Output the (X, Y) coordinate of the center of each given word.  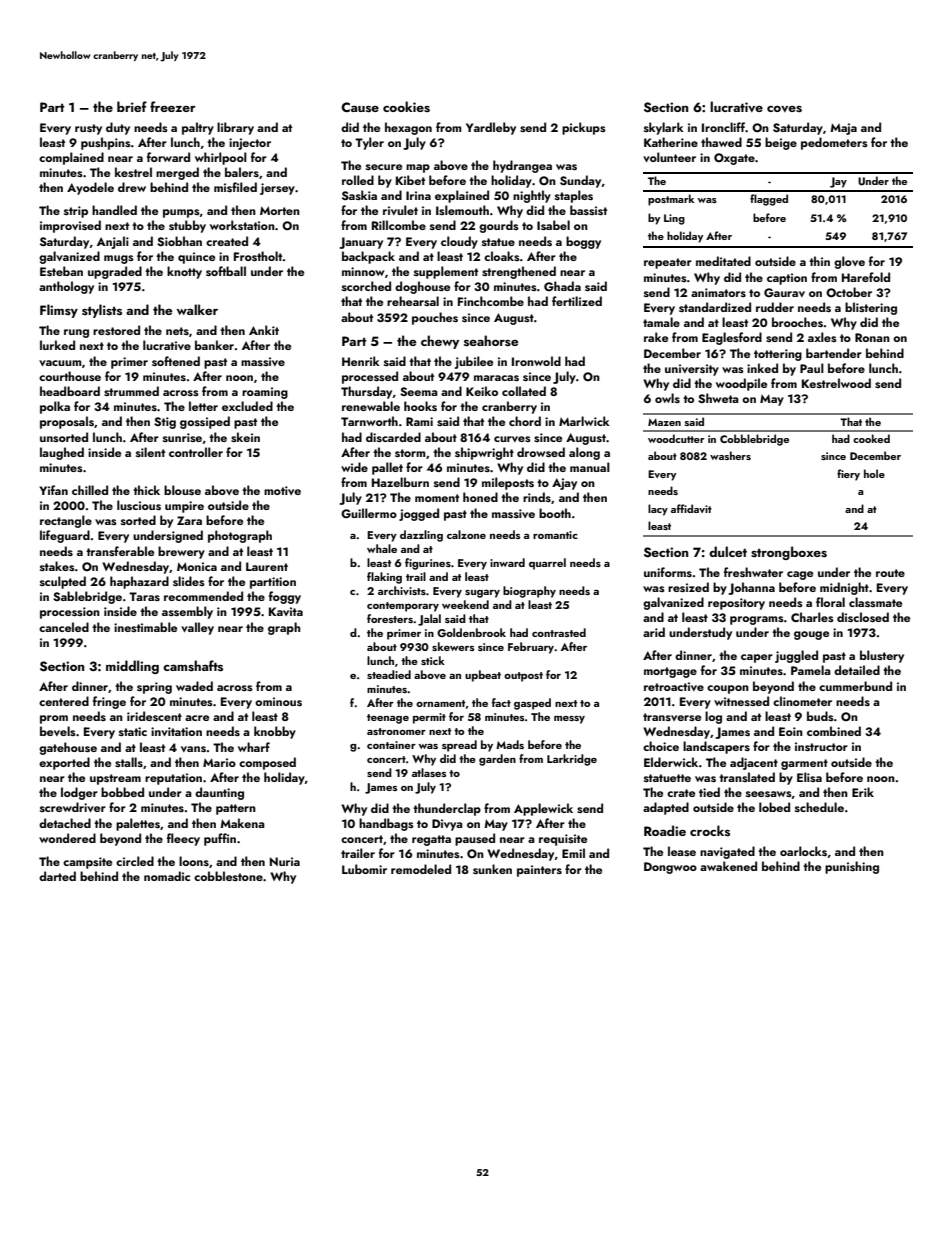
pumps (181, 213)
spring (154, 688)
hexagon (408, 128)
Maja (843, 129)
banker (214, 345)
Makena (242, 823)
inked (762, 368)
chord (525, 421)
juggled (796, 656)
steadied (389, 674)
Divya (447, 825)
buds (820, 716)
